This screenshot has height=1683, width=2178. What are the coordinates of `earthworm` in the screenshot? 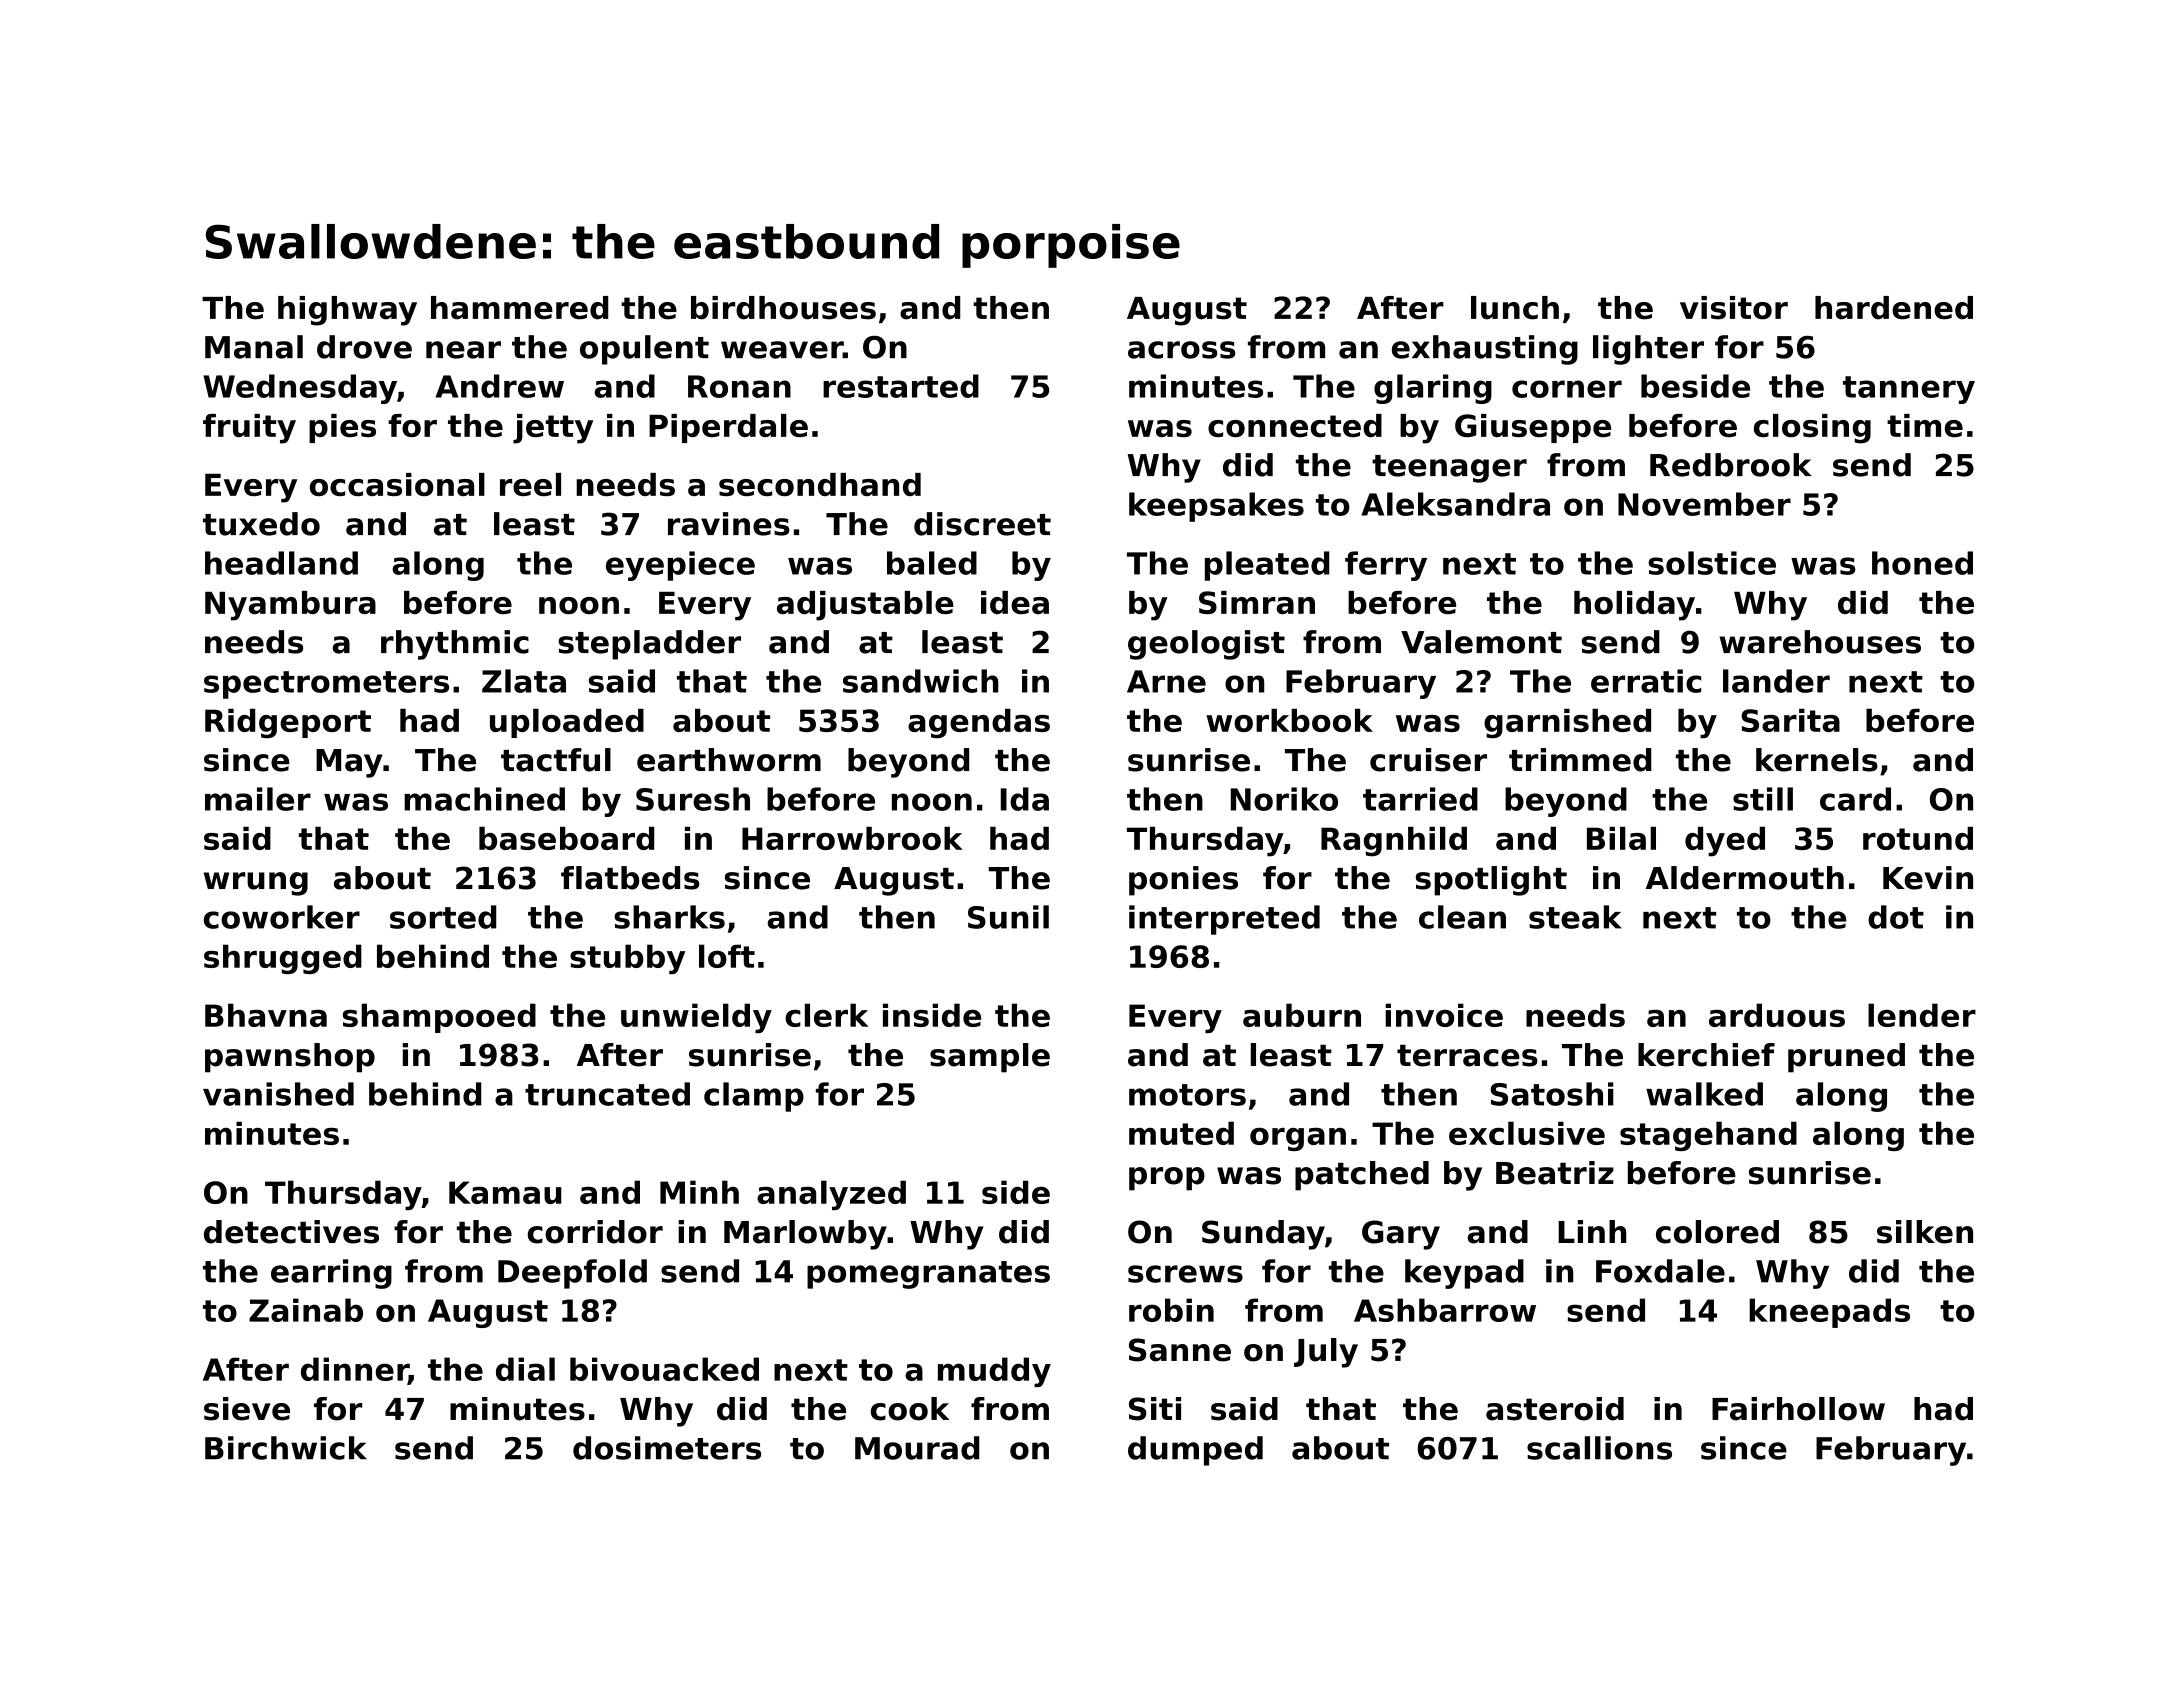 It's located at (729, 760).
